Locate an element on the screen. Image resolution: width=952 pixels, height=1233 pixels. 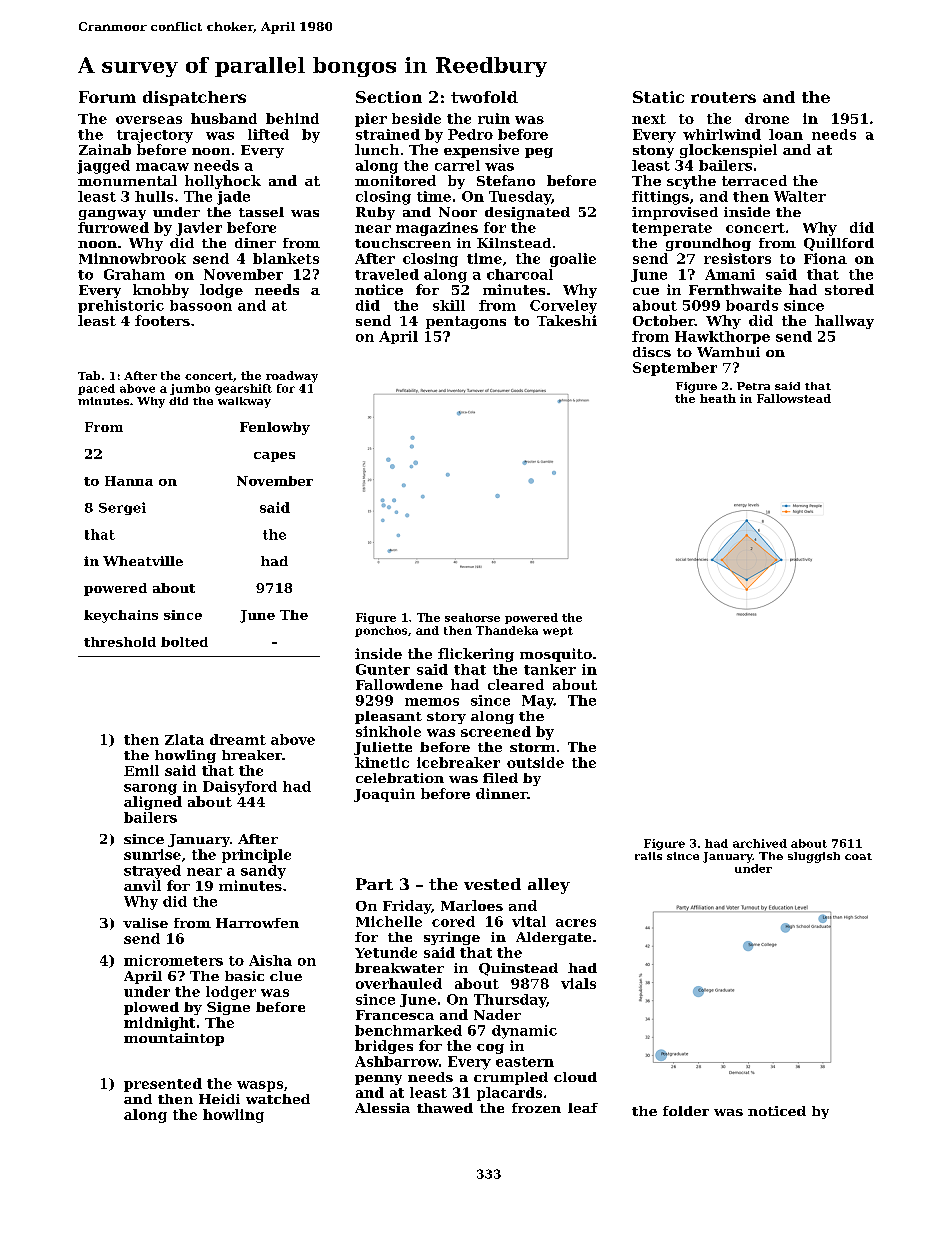
storm is located at coordinates (532, 747).
